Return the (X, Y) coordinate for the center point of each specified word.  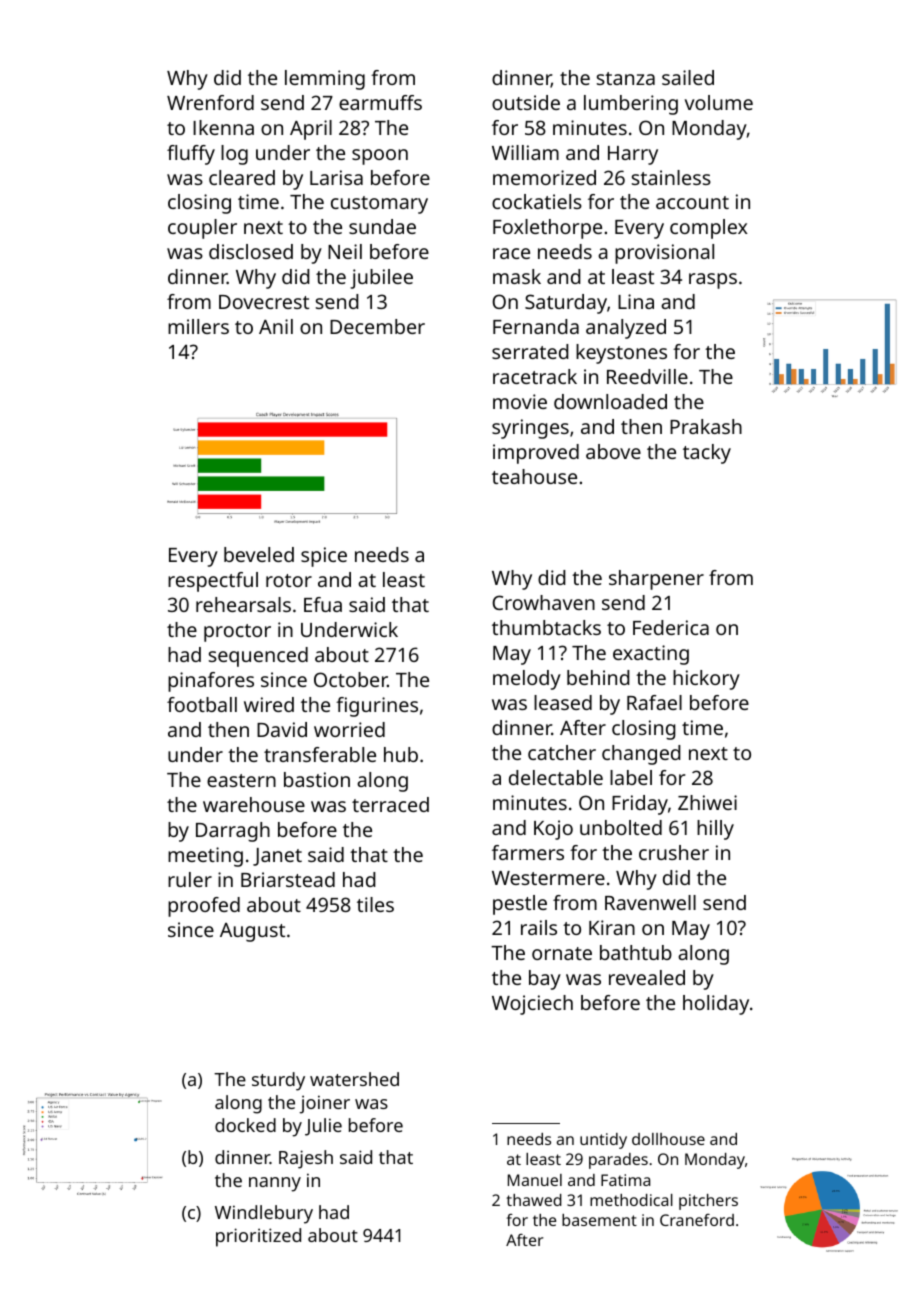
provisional (664, 254)
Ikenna (223, 127)
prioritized (258, 1237)
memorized (544, 177)
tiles (375, 904)
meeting (205, 857)
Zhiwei (707, 802)
